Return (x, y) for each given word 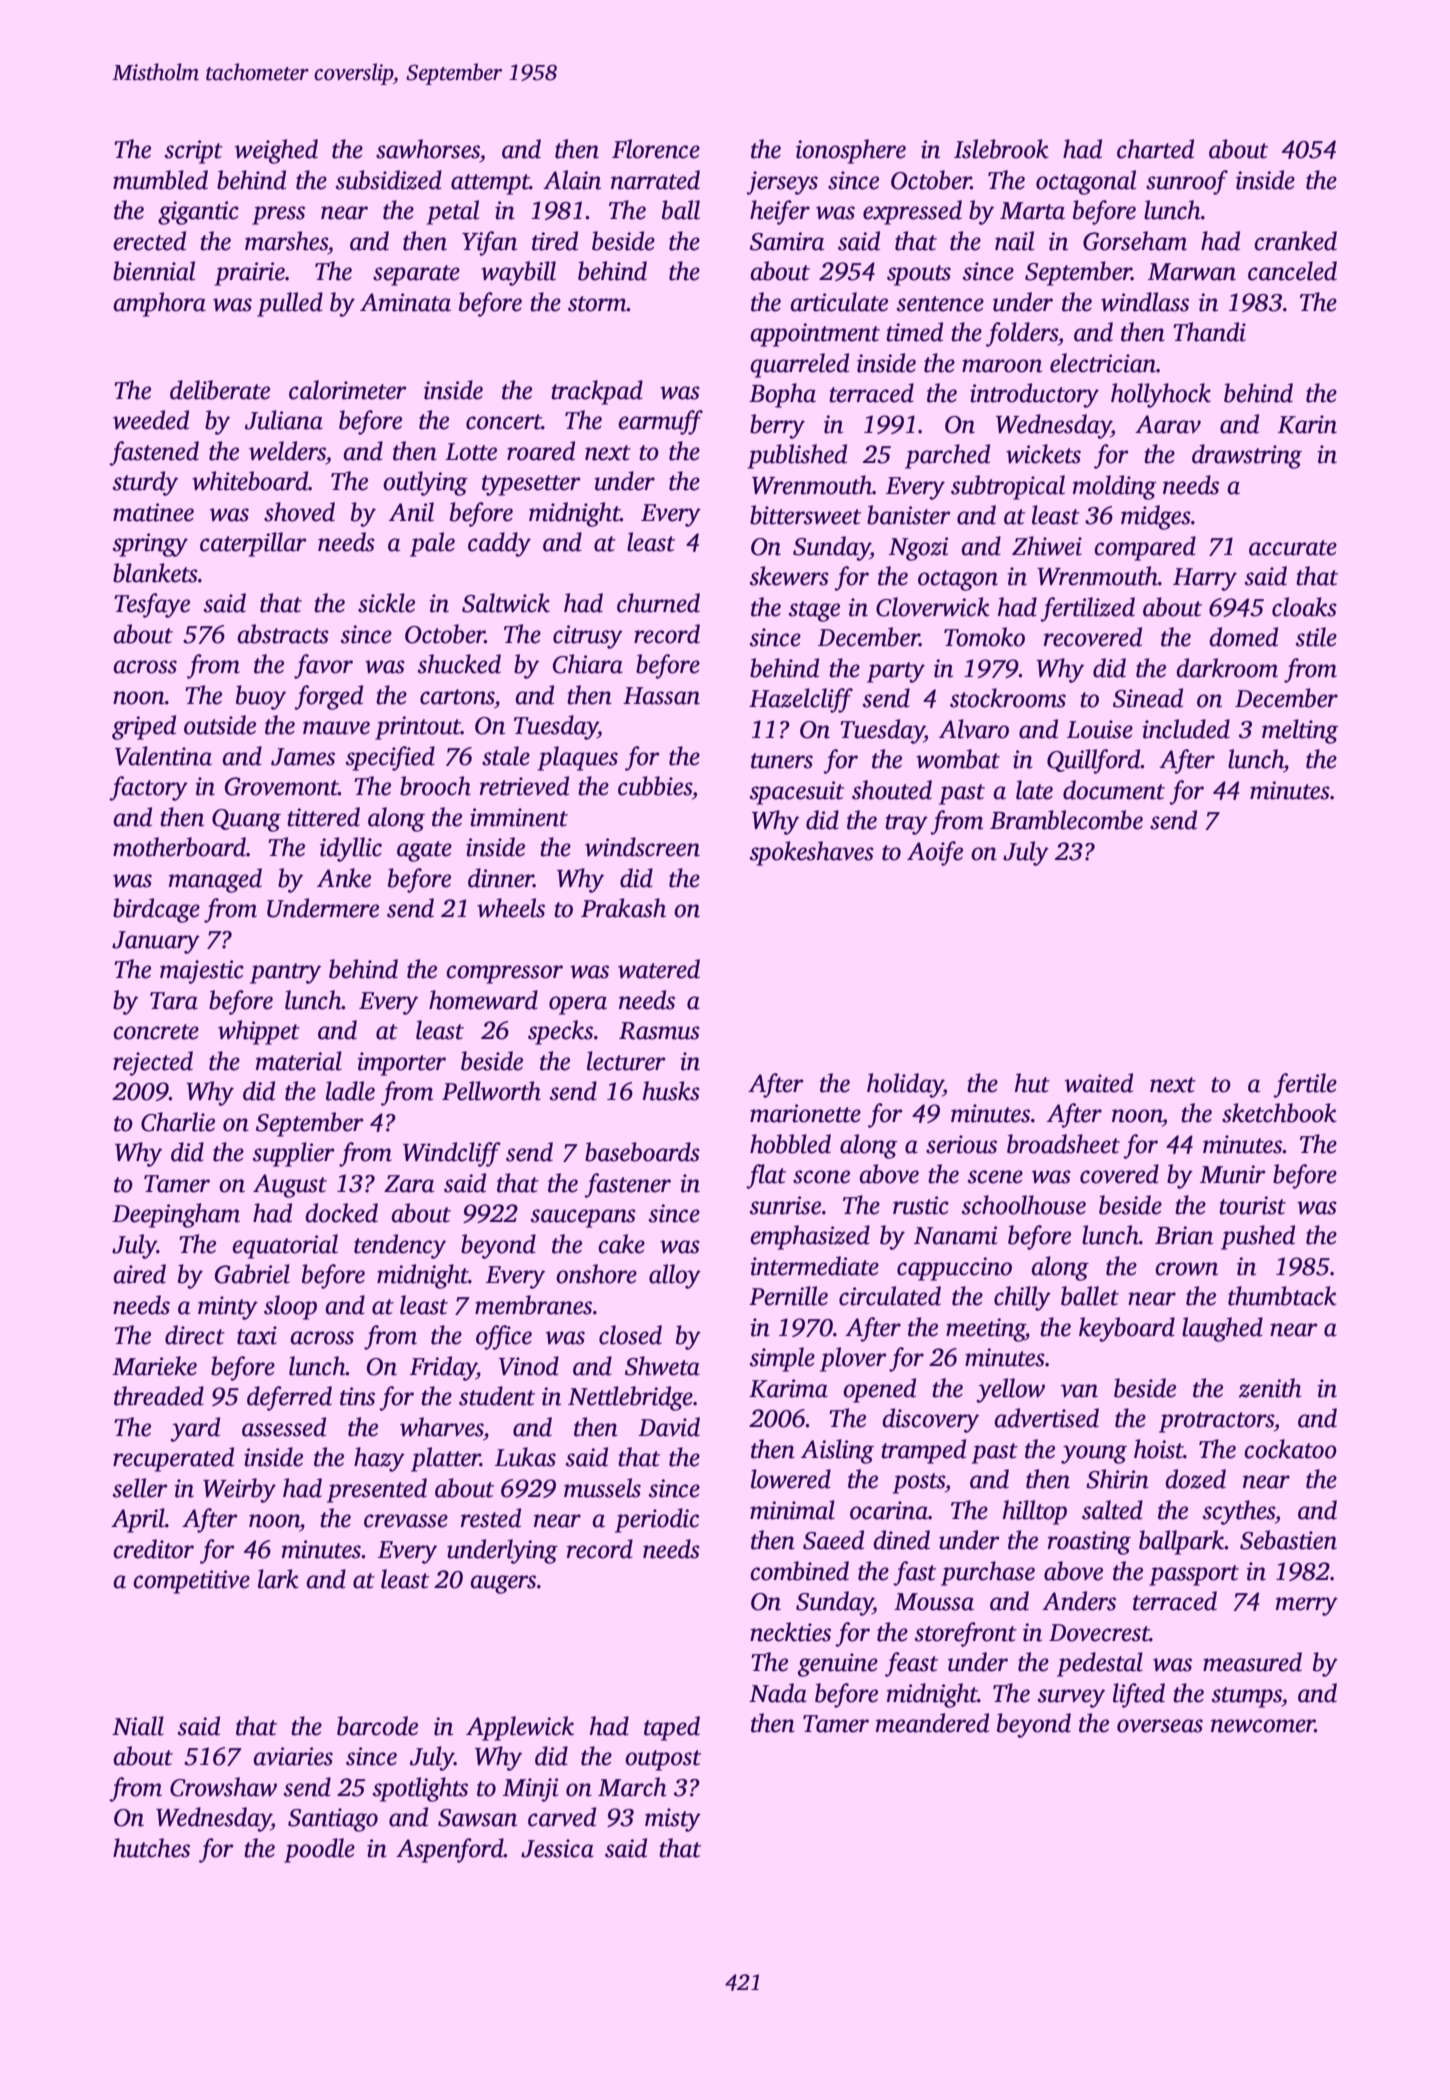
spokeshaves (812, 853)
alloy (675, 1276)
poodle (319, 1850)
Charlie (178, 1122)
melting (1300, 731)
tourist (1252, 1205)
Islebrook (1001, 149)
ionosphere (851, 151)
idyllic (351, 849)
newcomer (1263, 1726)
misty (673, 1820)
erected (149, 241)
